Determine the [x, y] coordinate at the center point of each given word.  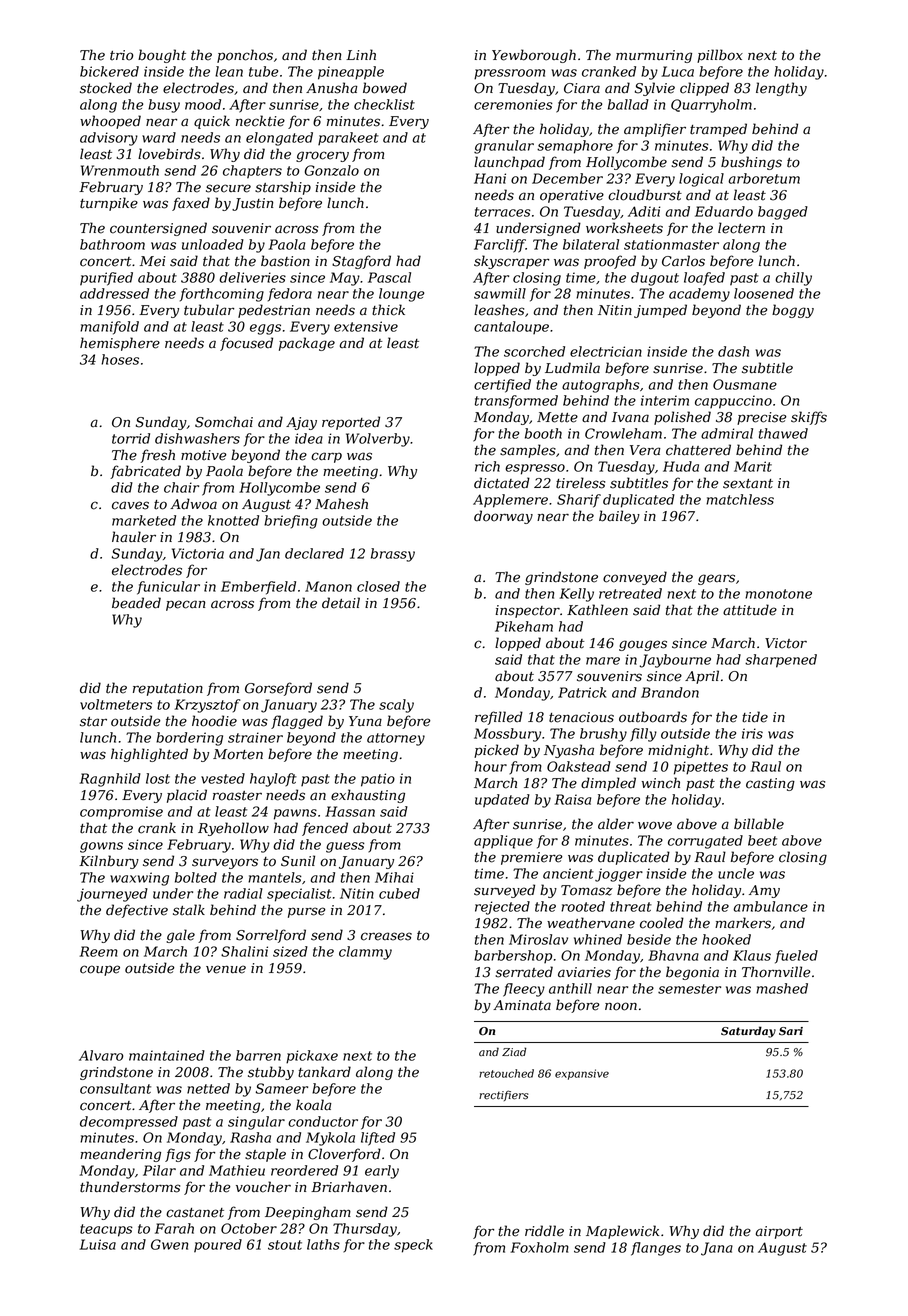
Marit [753, 466]
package [307, 344]
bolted [196, 877]
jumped [660, 311]
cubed [399, 893]
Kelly [577, 595]
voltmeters [116, 704]
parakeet [348, 138]
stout [285, 1245]
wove [655, 825]
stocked [106, 88]
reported [351, 423]
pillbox [720, 56]
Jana [717, 1249]
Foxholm [540, 1247]
